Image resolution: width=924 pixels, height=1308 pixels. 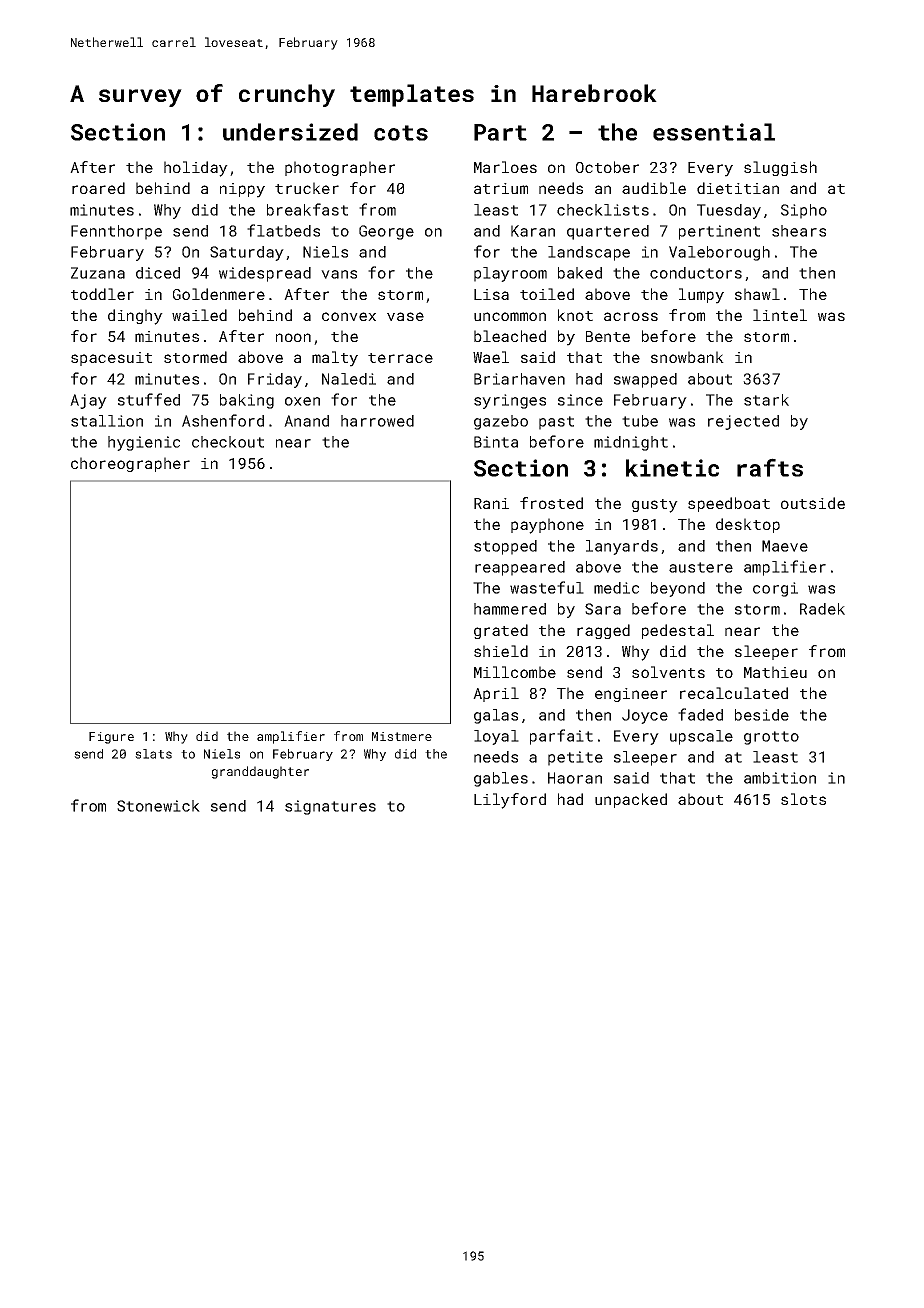 What do you see at coordinates (153, 754) in the page?
I see `slats` at bounding box center [153, 754].
